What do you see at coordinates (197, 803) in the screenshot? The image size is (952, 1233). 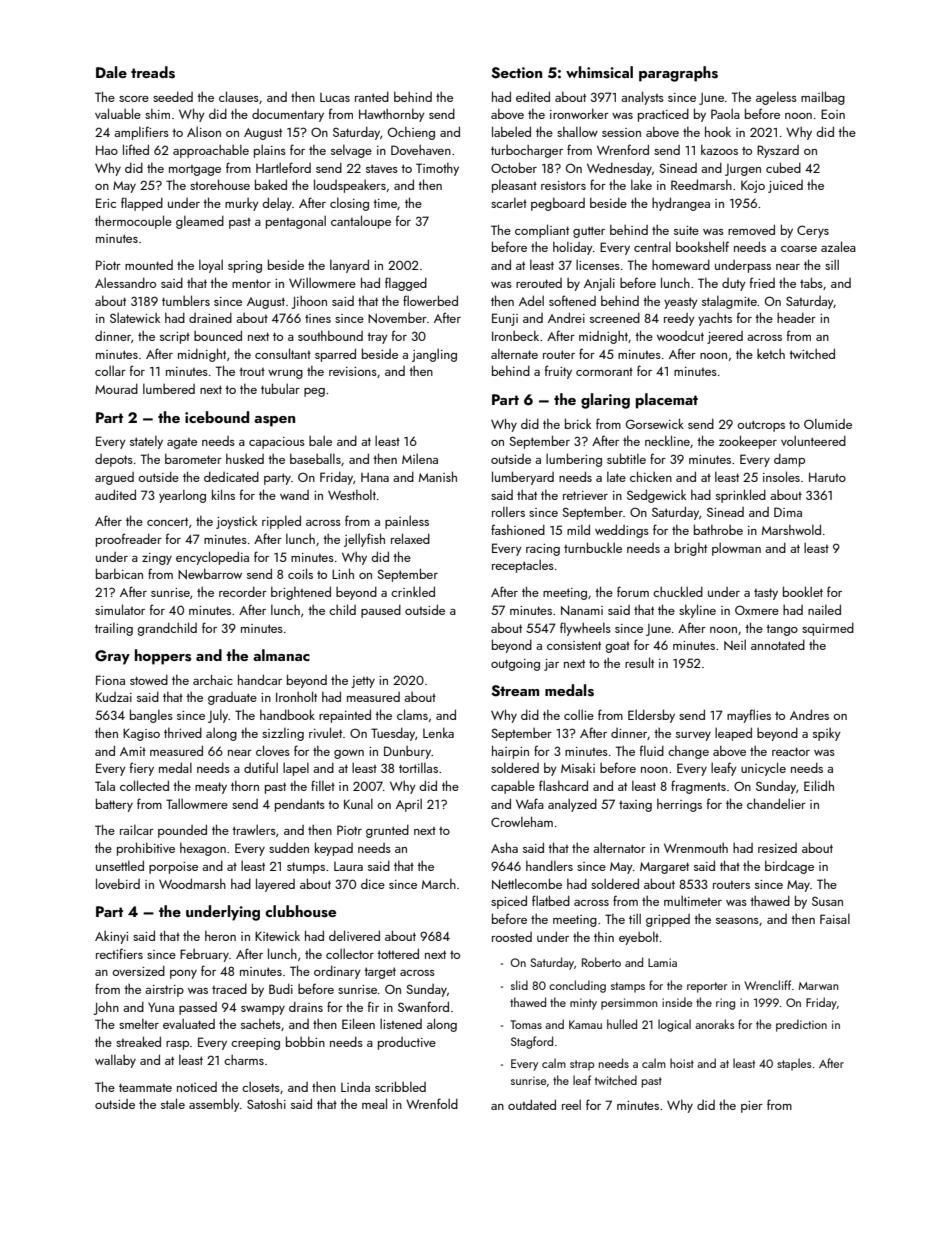 I see `Tallowmere` at bounding box center [197, 803].
